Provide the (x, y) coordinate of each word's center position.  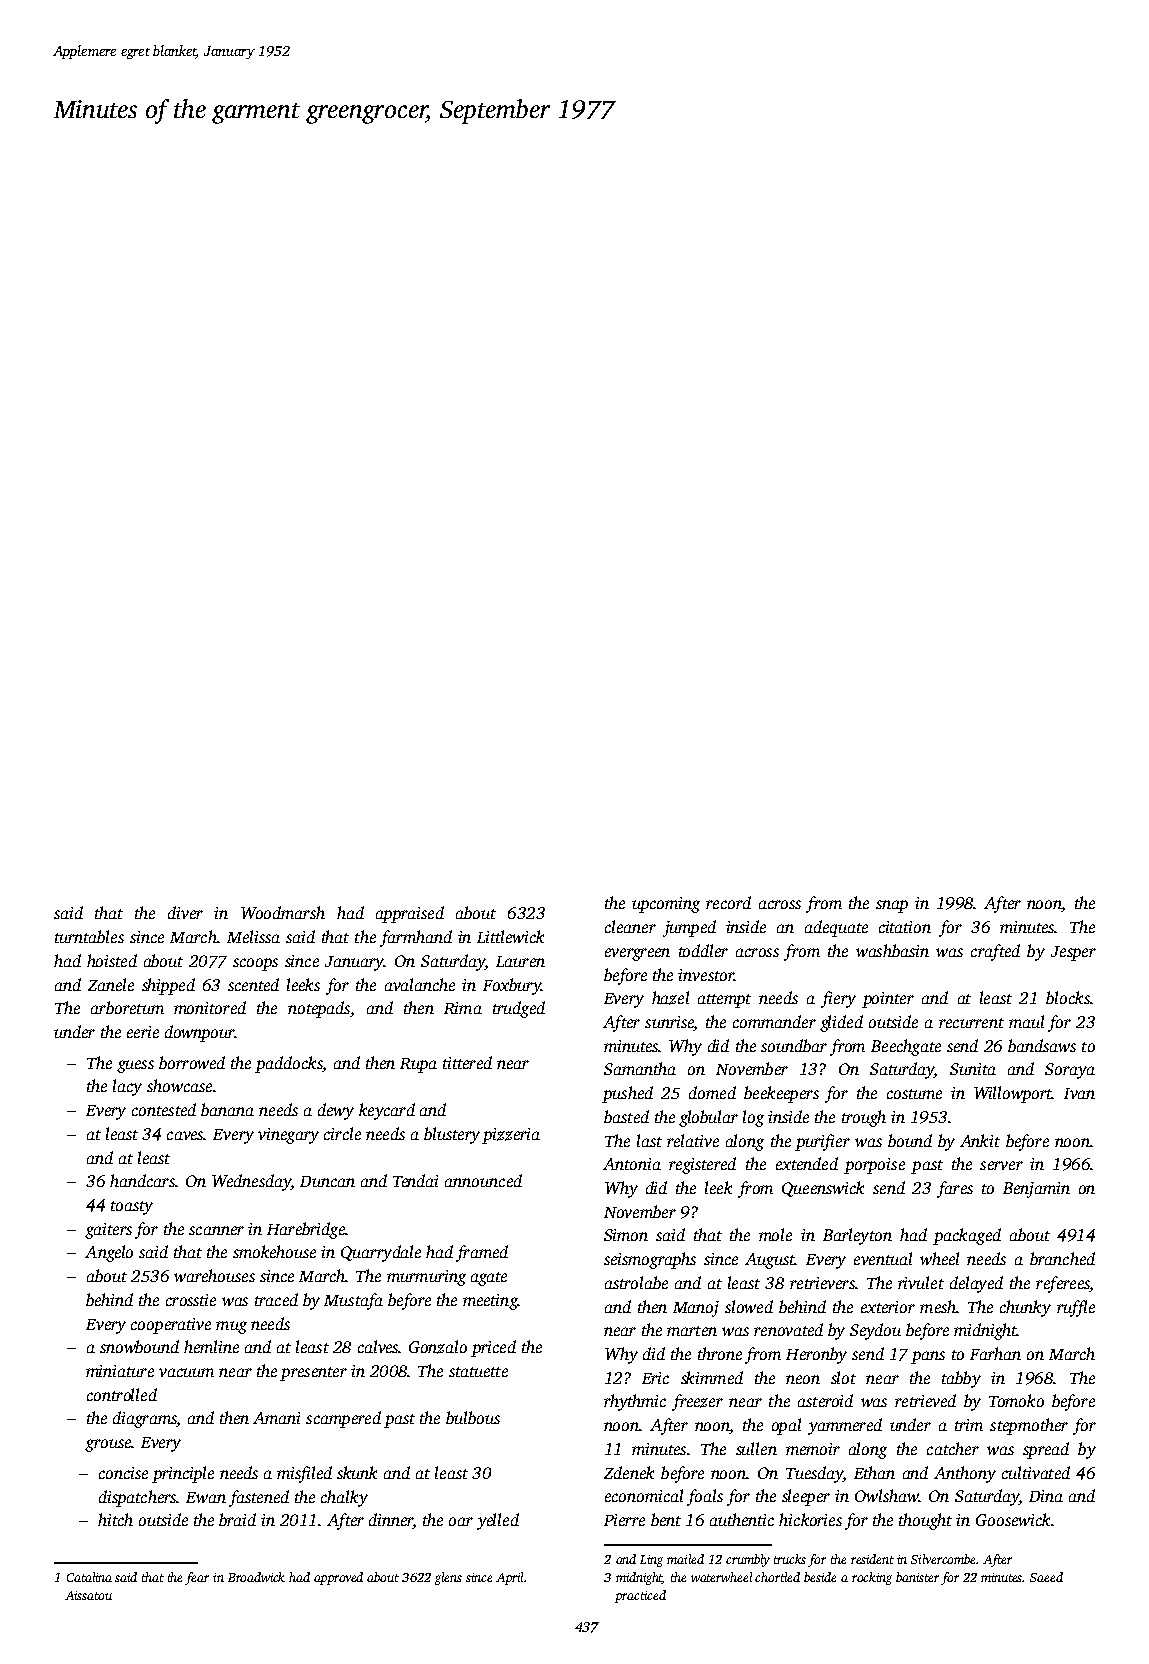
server (1001, 1165)
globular (708, 1118)
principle (183, 1474)
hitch (115, 1519)
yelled (498, 1521)
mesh (938, 1306)
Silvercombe (944, 1559)
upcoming (666, 905)
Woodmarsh (283, 912)
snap (892, 906)
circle (342, 1133)
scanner (216, 1230)
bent (666, 1519)
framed (482, 1253)
